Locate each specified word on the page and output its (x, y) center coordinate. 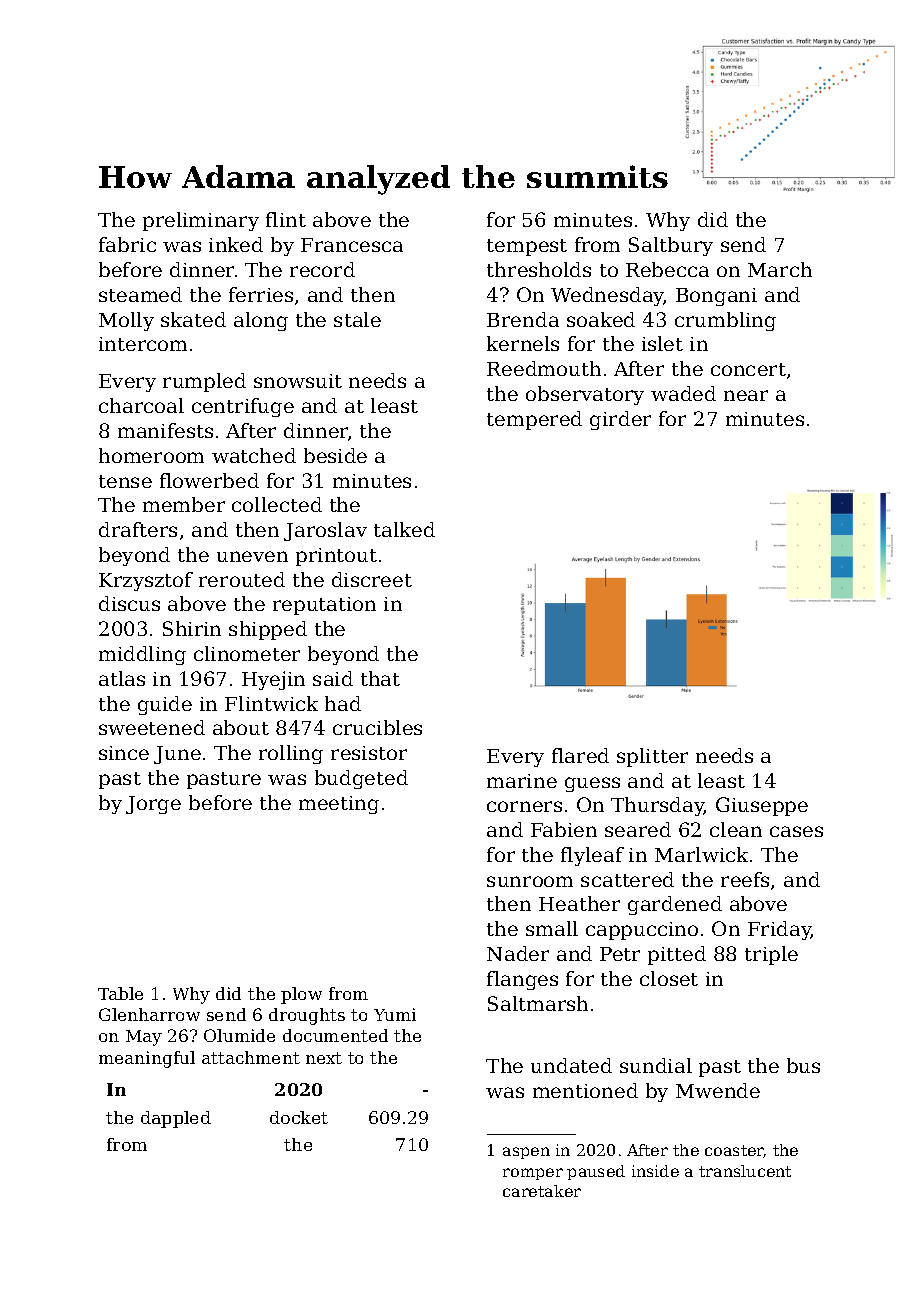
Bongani (716, 297)
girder (620, 420)
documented (335, 1035)
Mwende (718, 1090)
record (322, 269)
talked (404, 529)
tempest (527, 247)
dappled (176, 1119)
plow (301, 995)
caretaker (542, 1191)
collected (277, 504)
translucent (745, 1171)
